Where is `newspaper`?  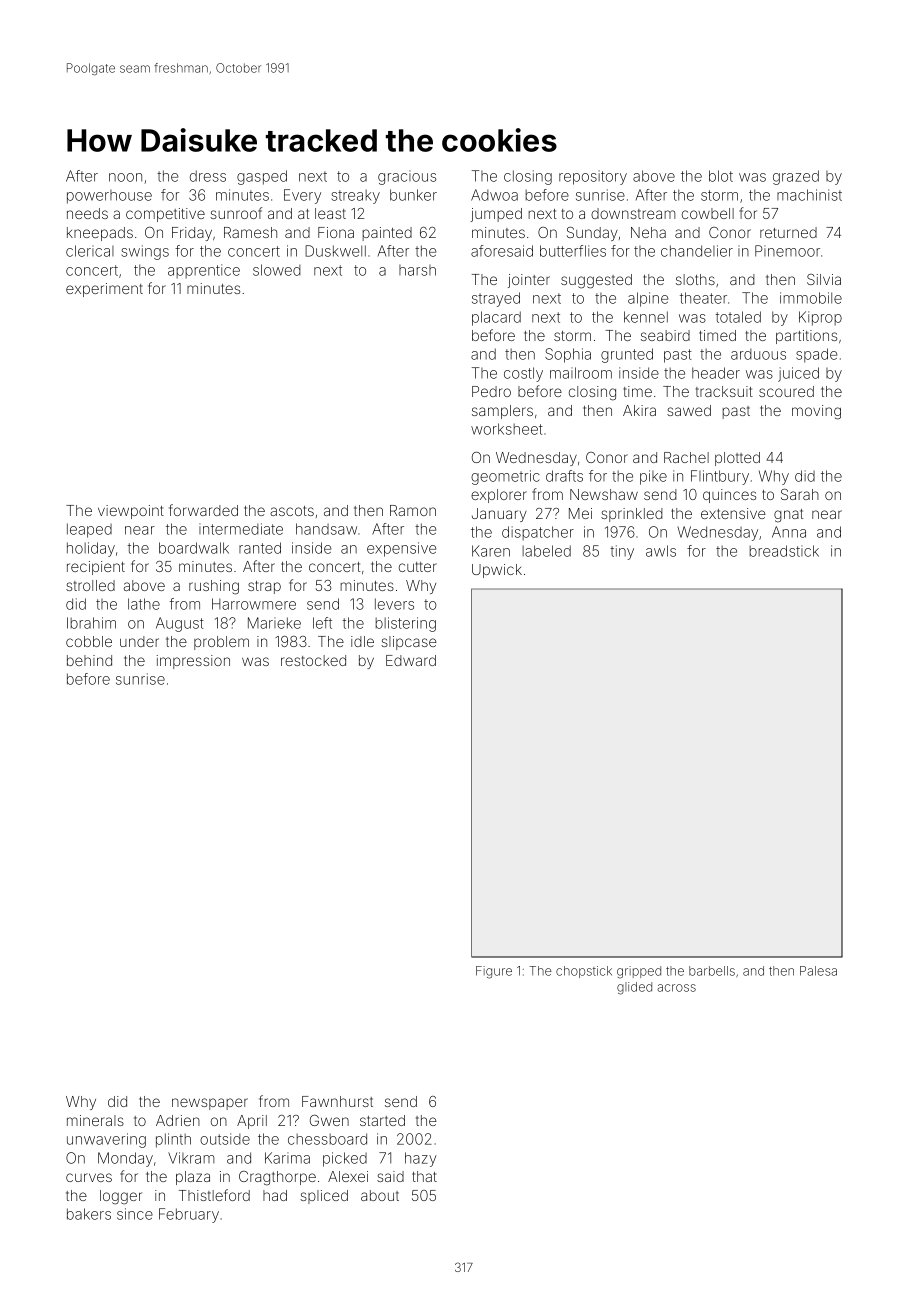 newspaper is located at coordinates (210, 1104).
